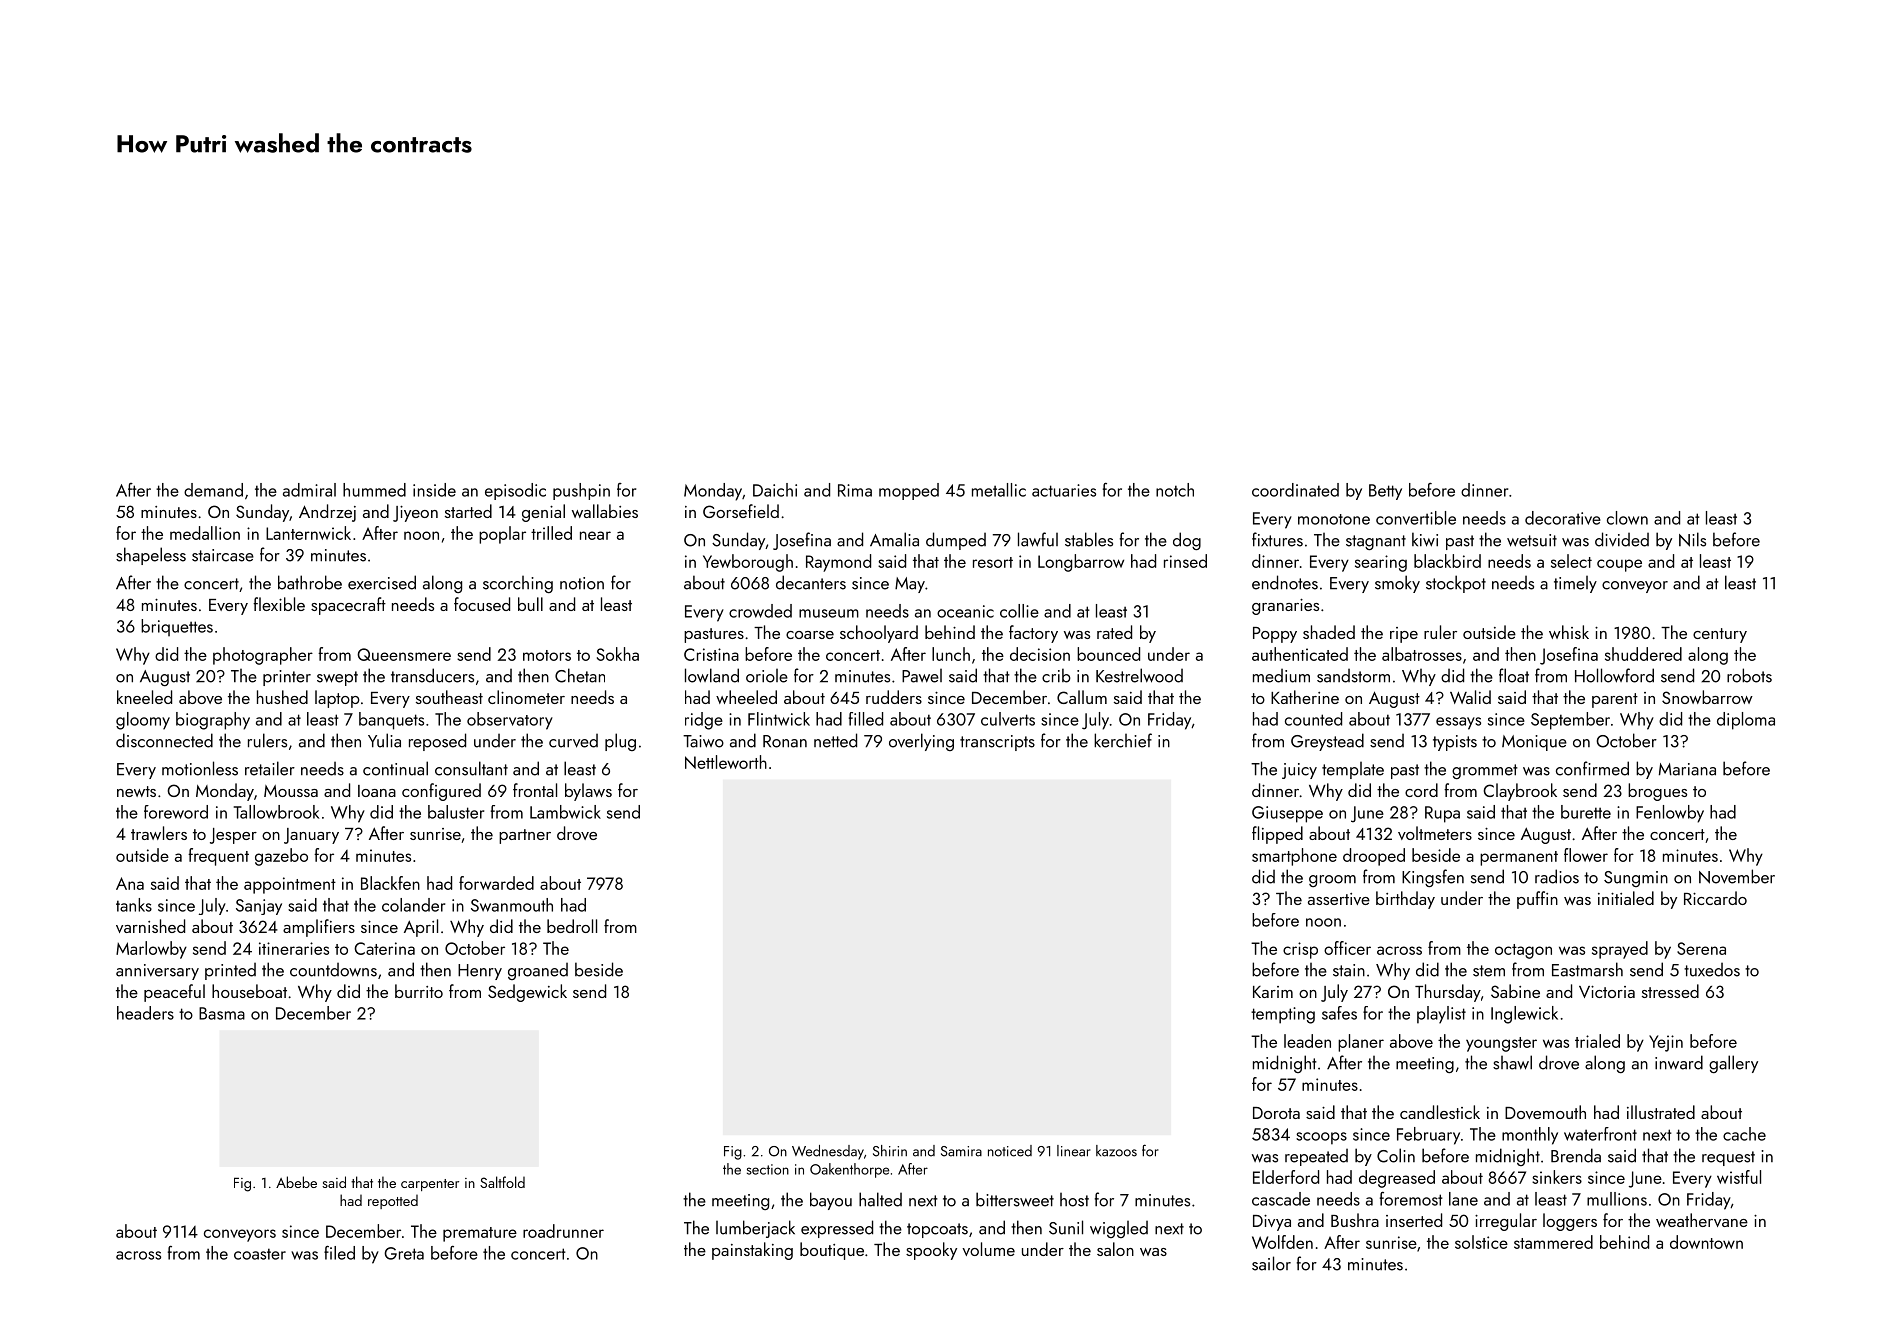 The width and height of the image is (1894, 1339). I want to click on scorching, so click(518, 584).
